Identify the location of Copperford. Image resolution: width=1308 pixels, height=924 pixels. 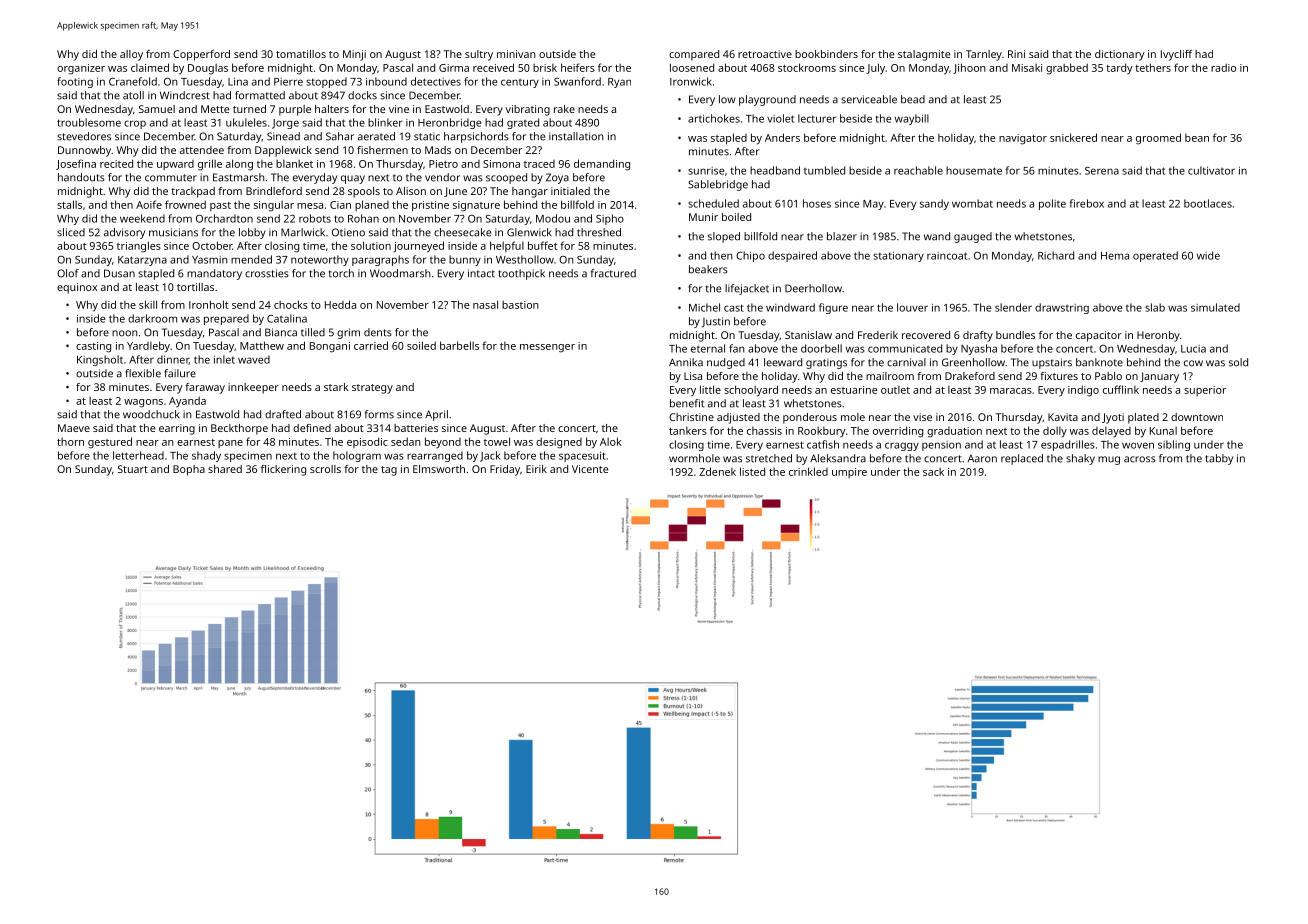
(201, 55).
